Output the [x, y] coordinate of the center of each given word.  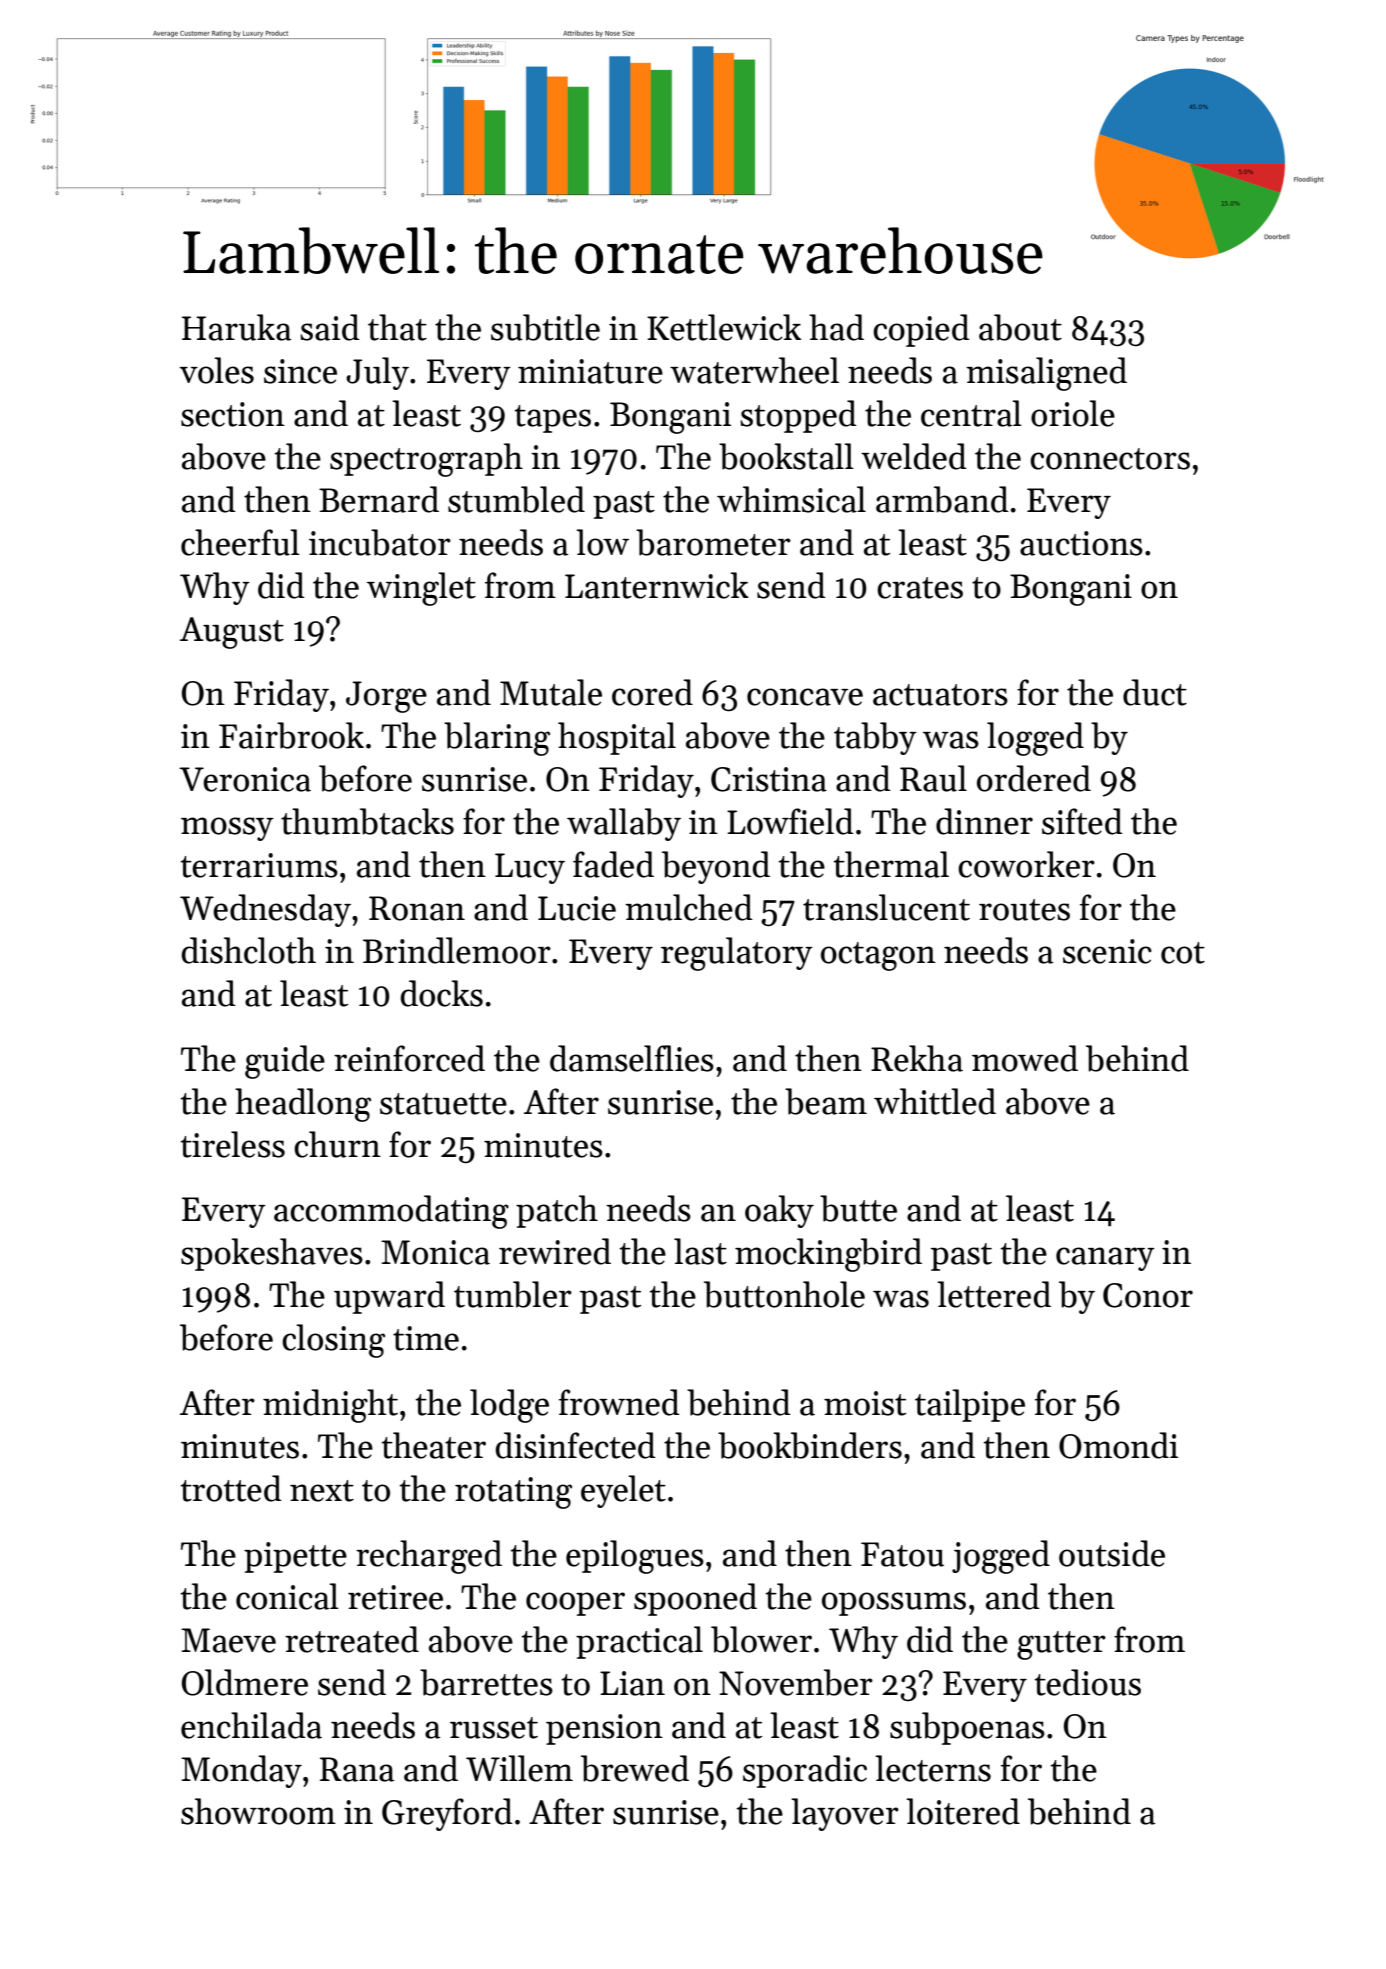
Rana [357, 1769]
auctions [1081, 543]
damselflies [632, 1058]
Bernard [379, 499]
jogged [1001, 1557]
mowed [1025, 1058]
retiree [395, 1597]
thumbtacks [367, 821]
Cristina [769, 779]
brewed [635, 1768]
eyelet [623, 1491]
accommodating [391, 1212]
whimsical [791, 499]
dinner [984, 821]
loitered [963, 1811]
